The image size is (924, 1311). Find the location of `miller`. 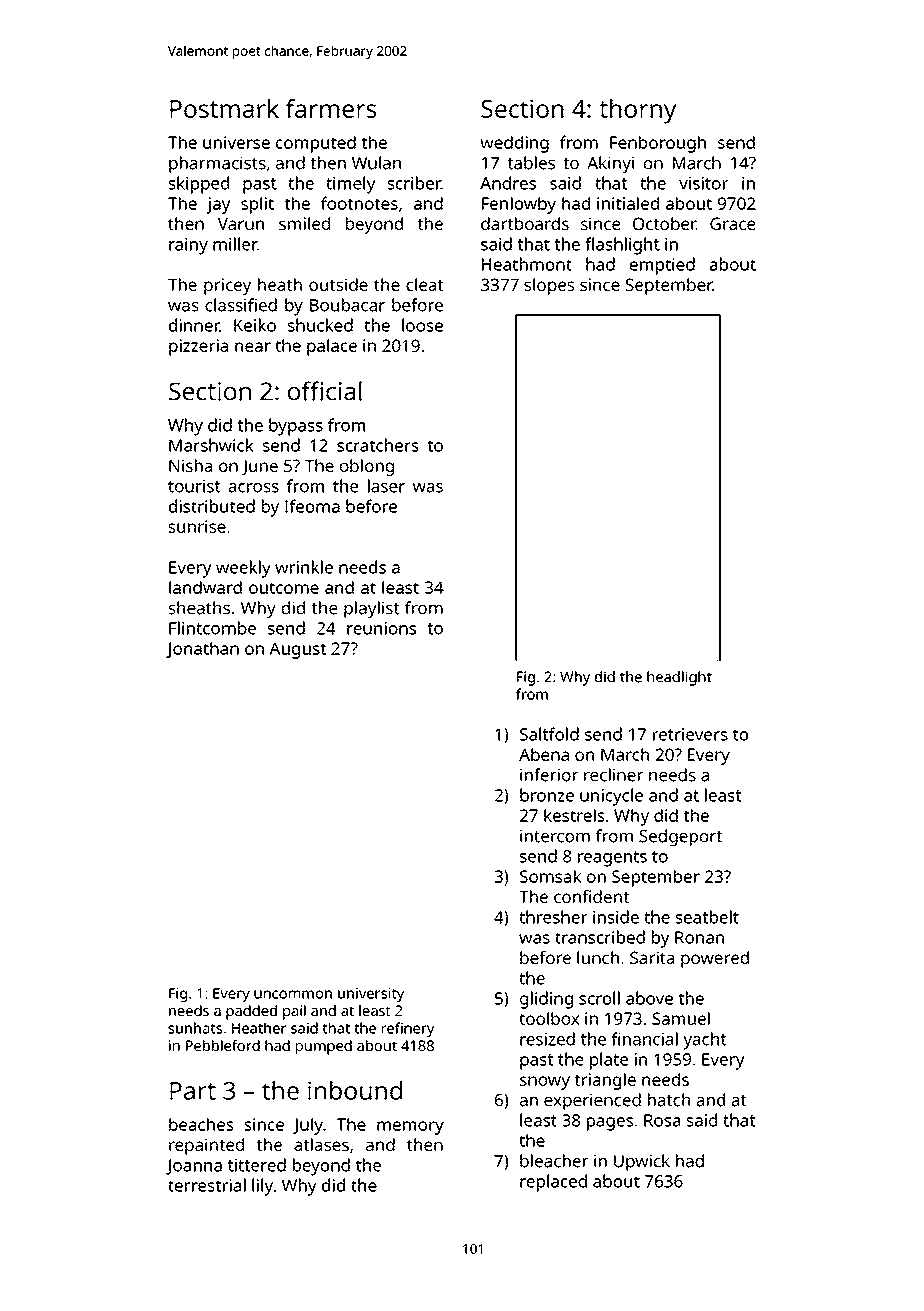

miller is located at coordinates (235, 244).
